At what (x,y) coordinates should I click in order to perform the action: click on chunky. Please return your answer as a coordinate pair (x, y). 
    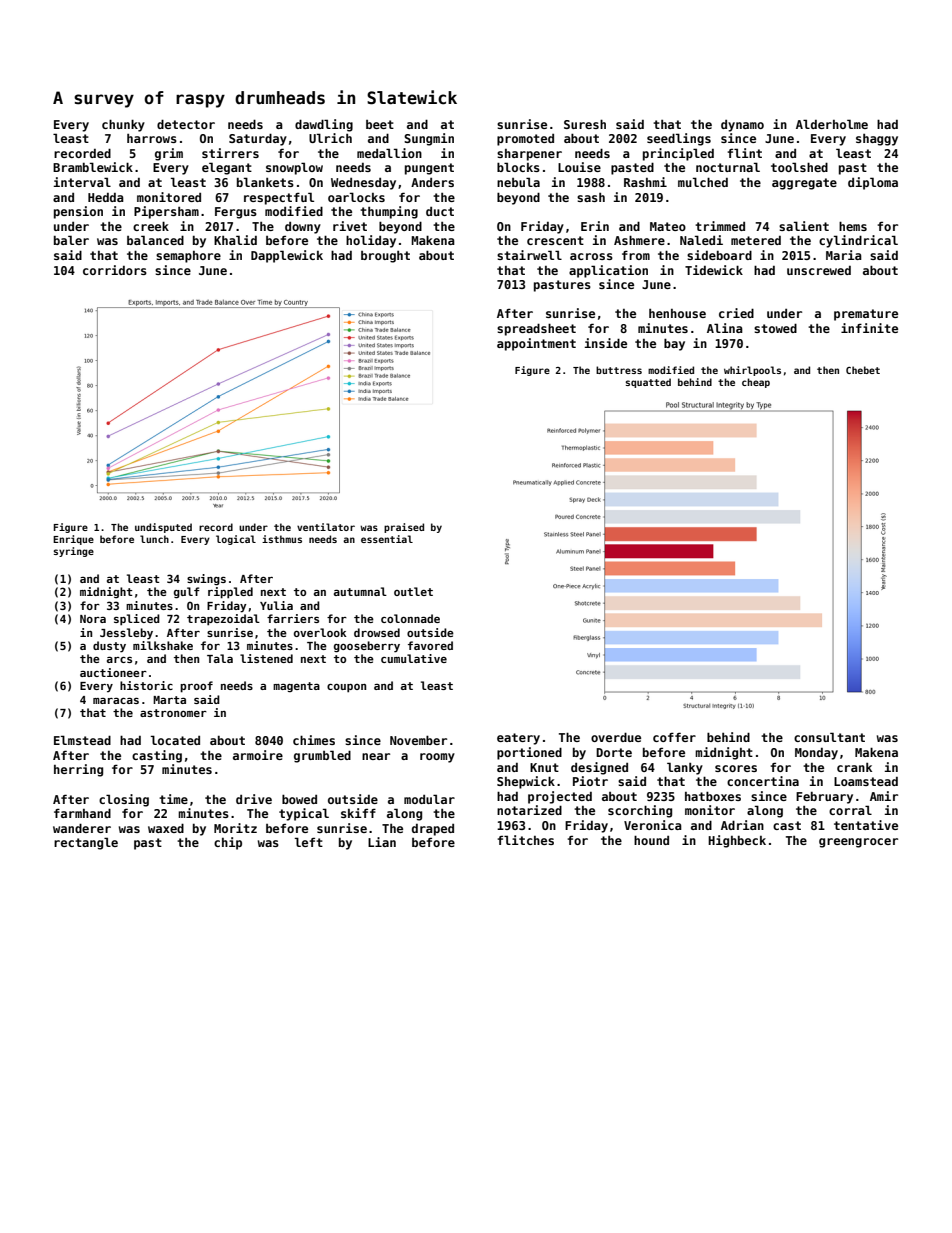
    Looking at the image, I should click on (123, 125).
